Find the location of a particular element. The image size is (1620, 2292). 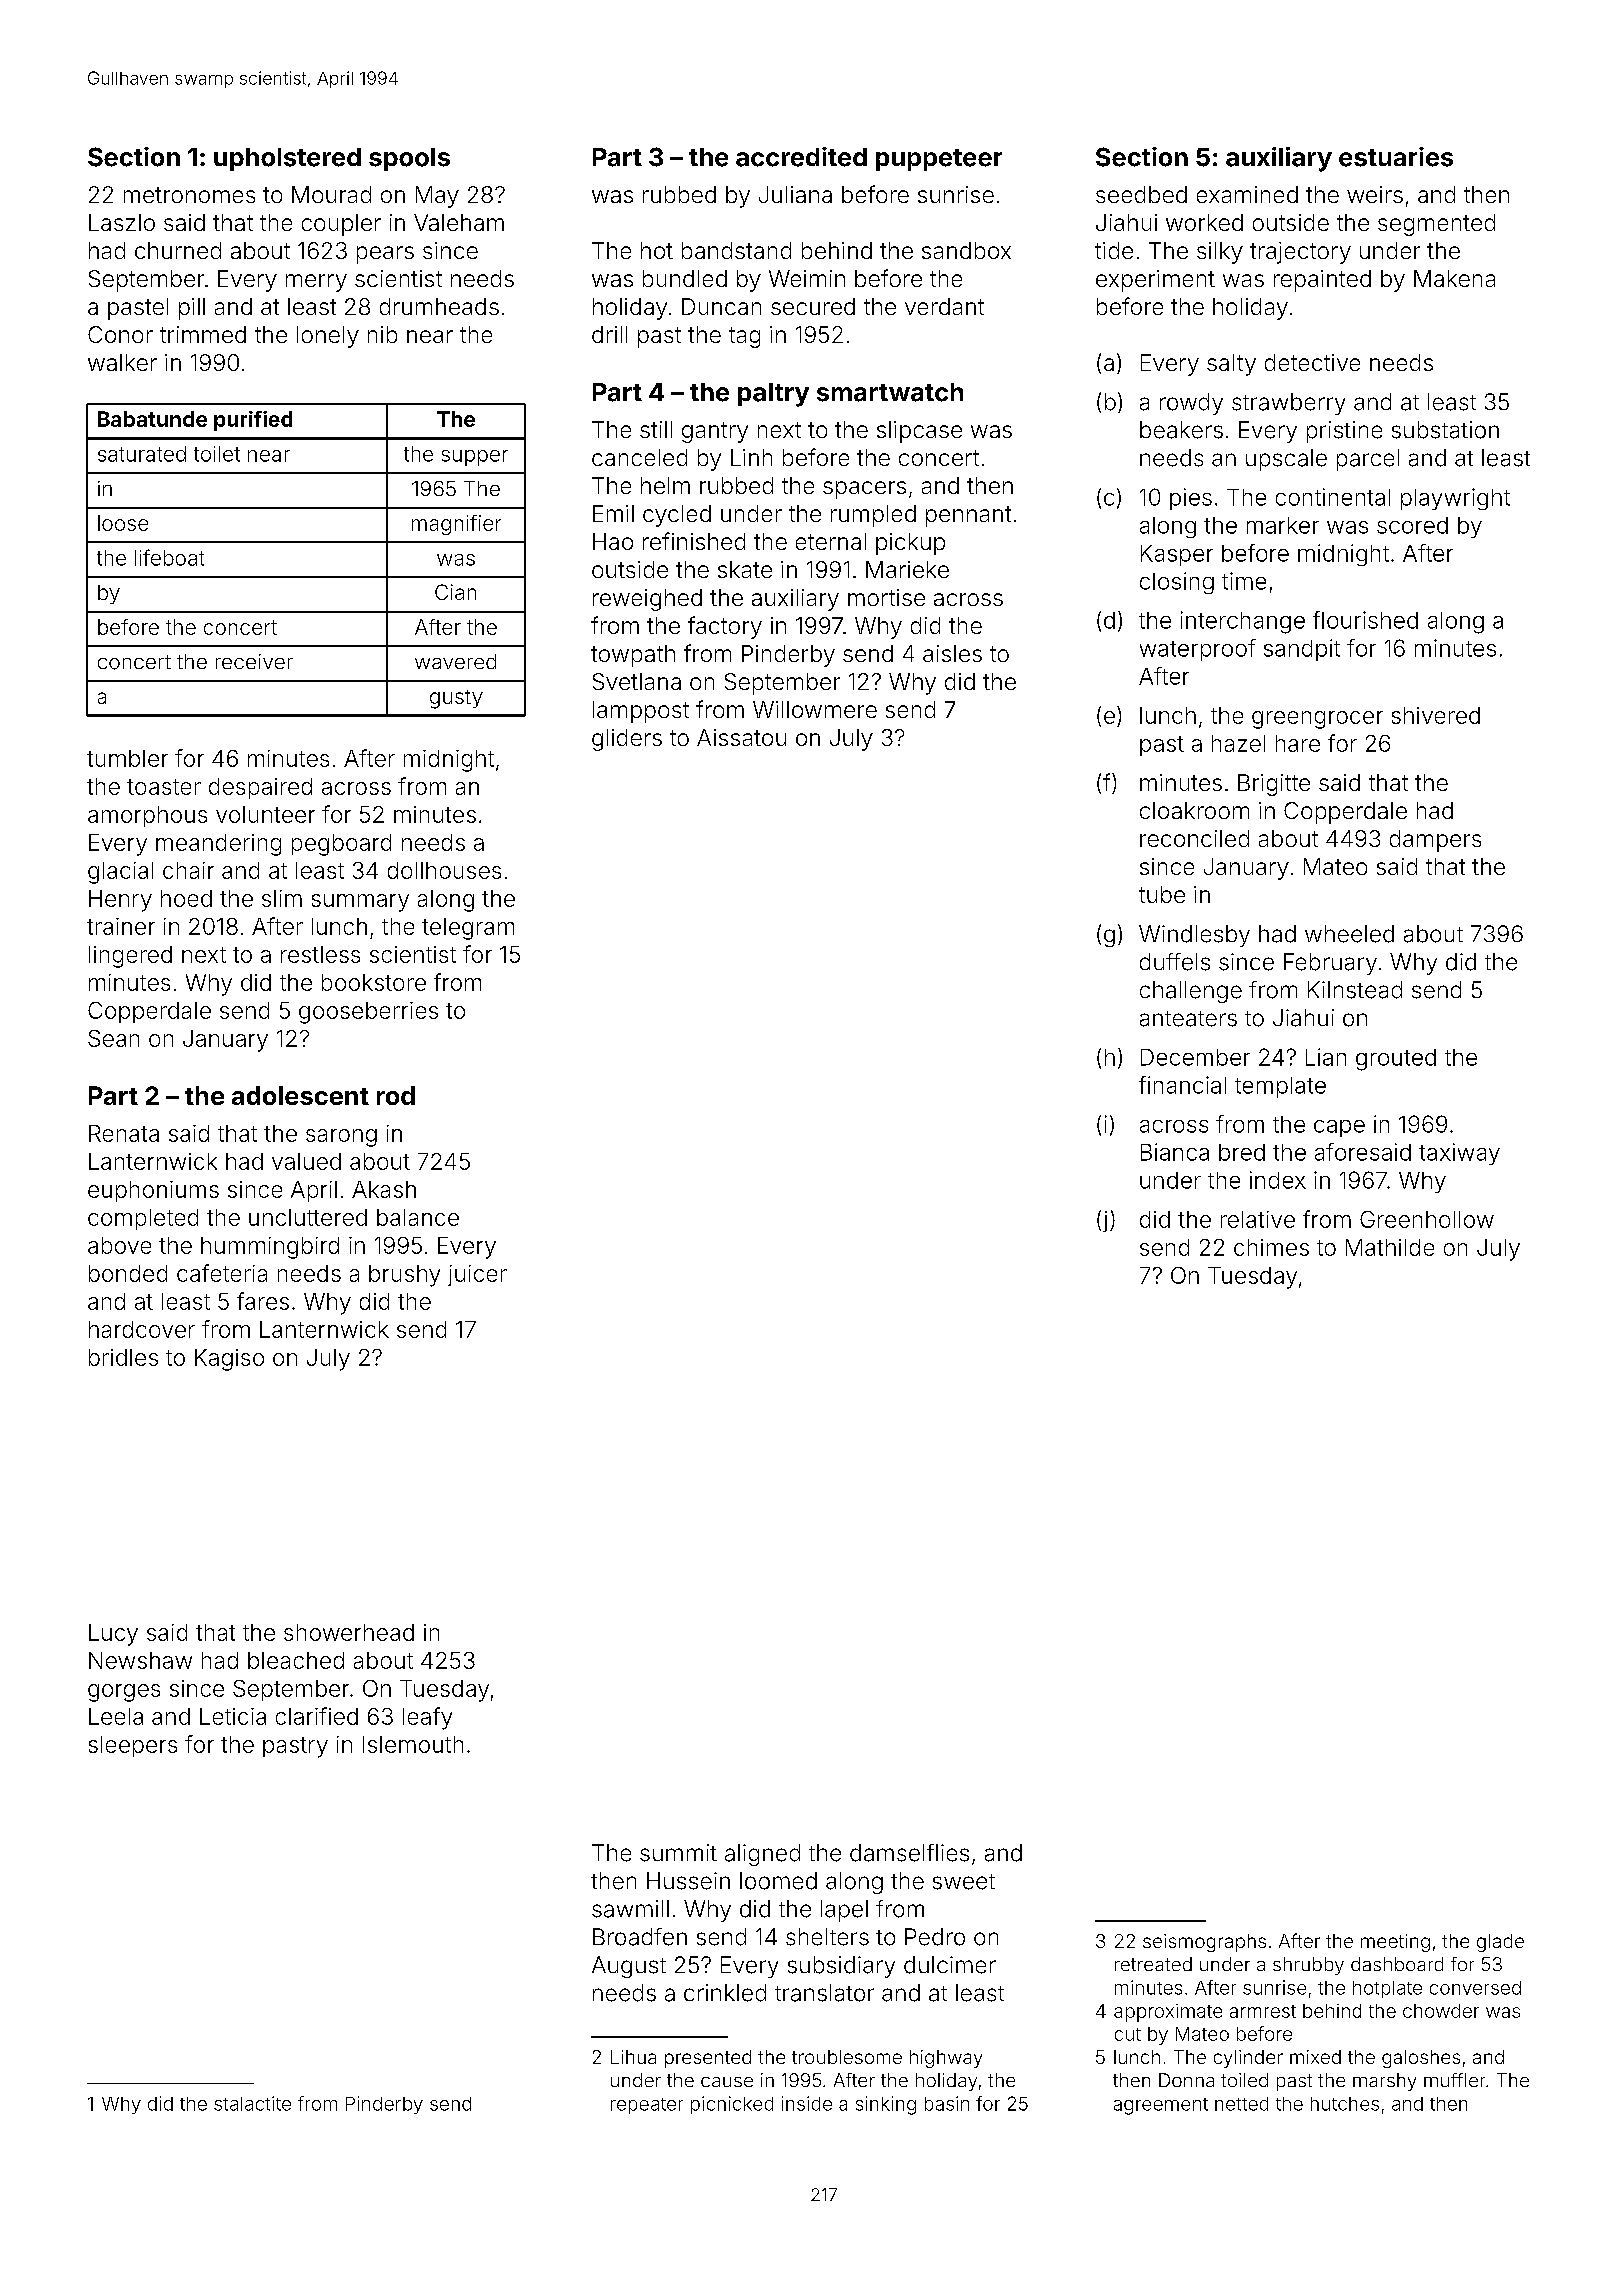

Laszlo is located at coordinates (122, 222).
